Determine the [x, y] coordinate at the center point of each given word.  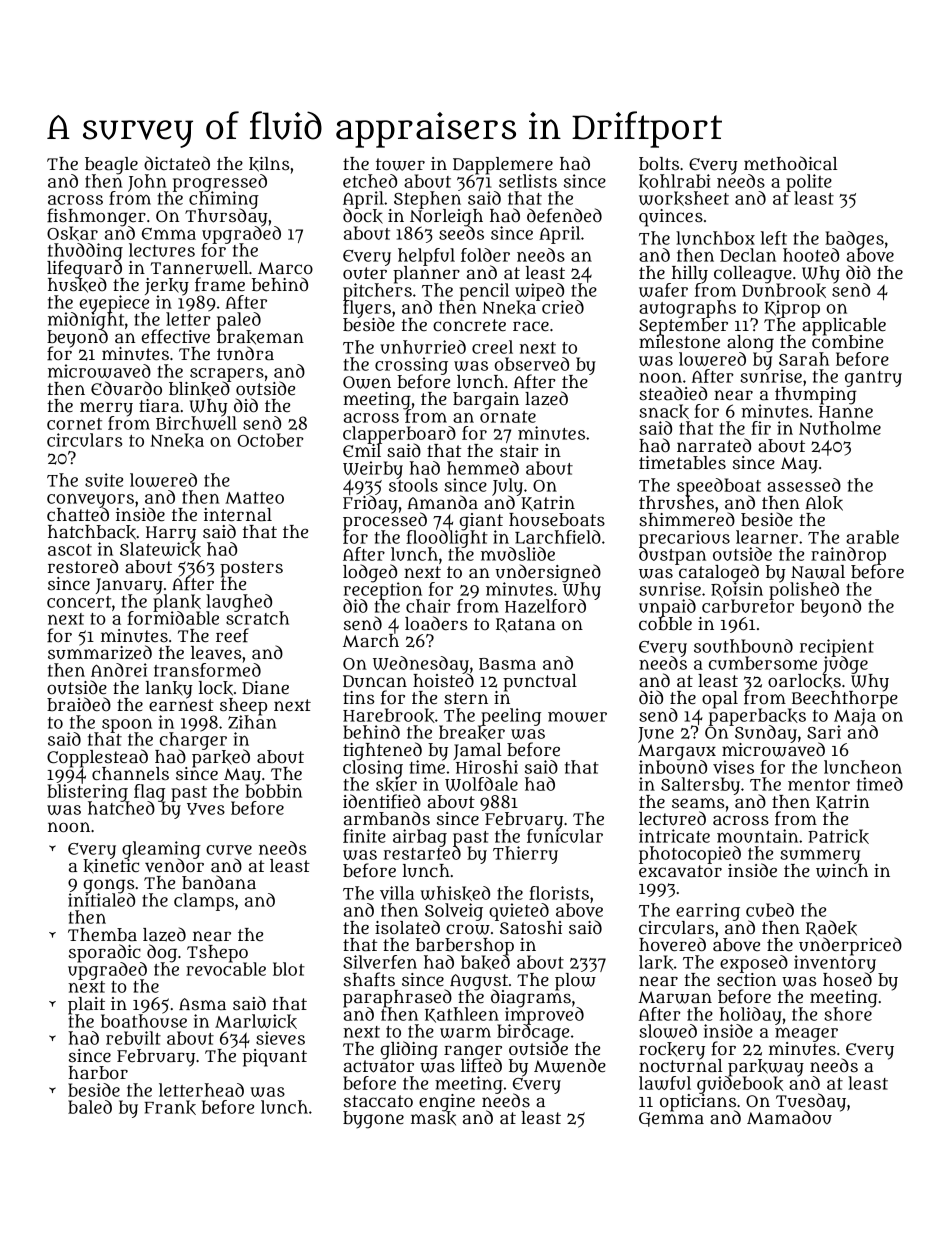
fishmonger [96, 217]
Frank [170, 1107]
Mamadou [789, 1117]
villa [397, 893]
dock [363, 216]
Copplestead [97, 758]
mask [433, 1118]
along [750, 343]
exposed [754, 964]
